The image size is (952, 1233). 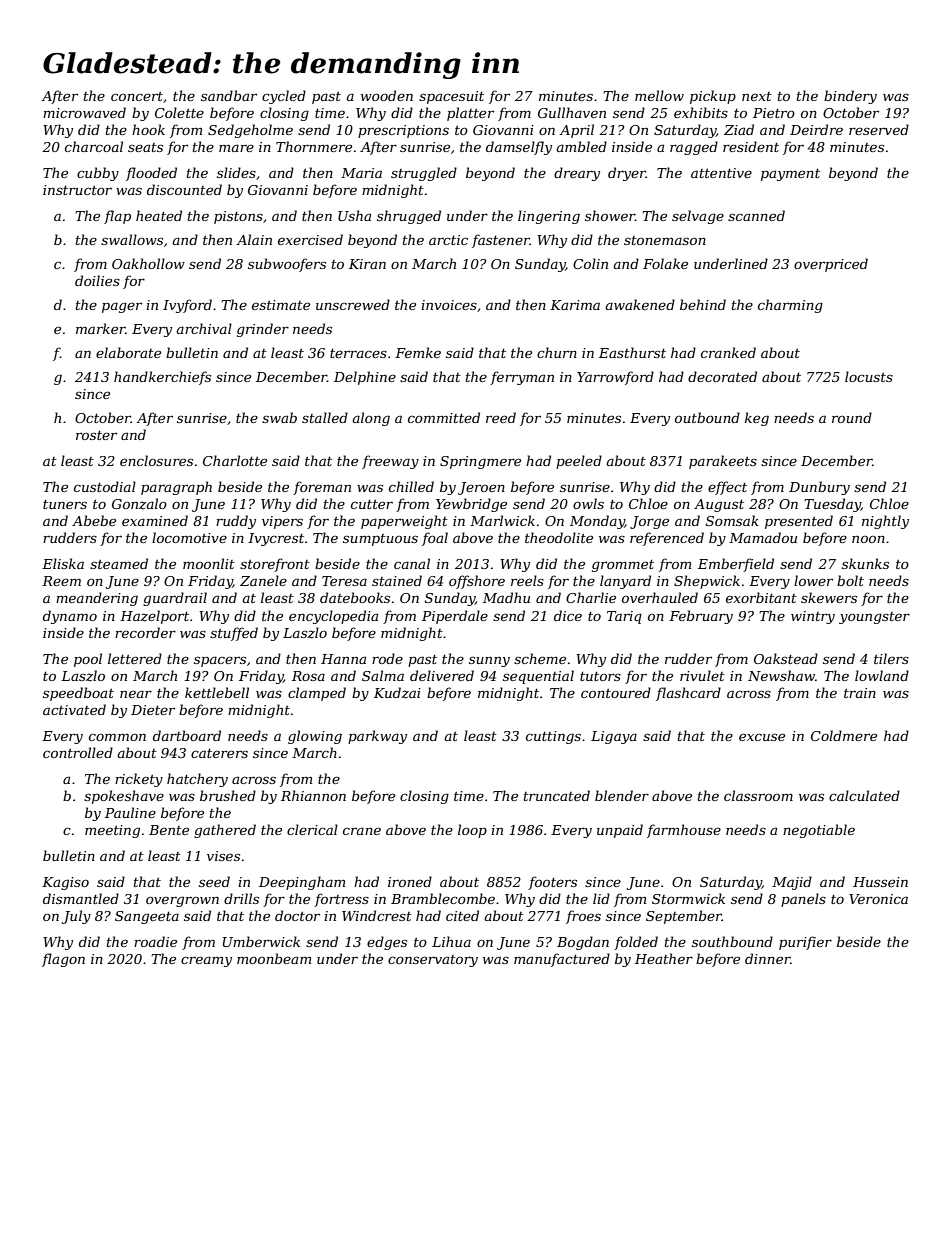 I want to click on locusts, so click(x=869, y=376).
